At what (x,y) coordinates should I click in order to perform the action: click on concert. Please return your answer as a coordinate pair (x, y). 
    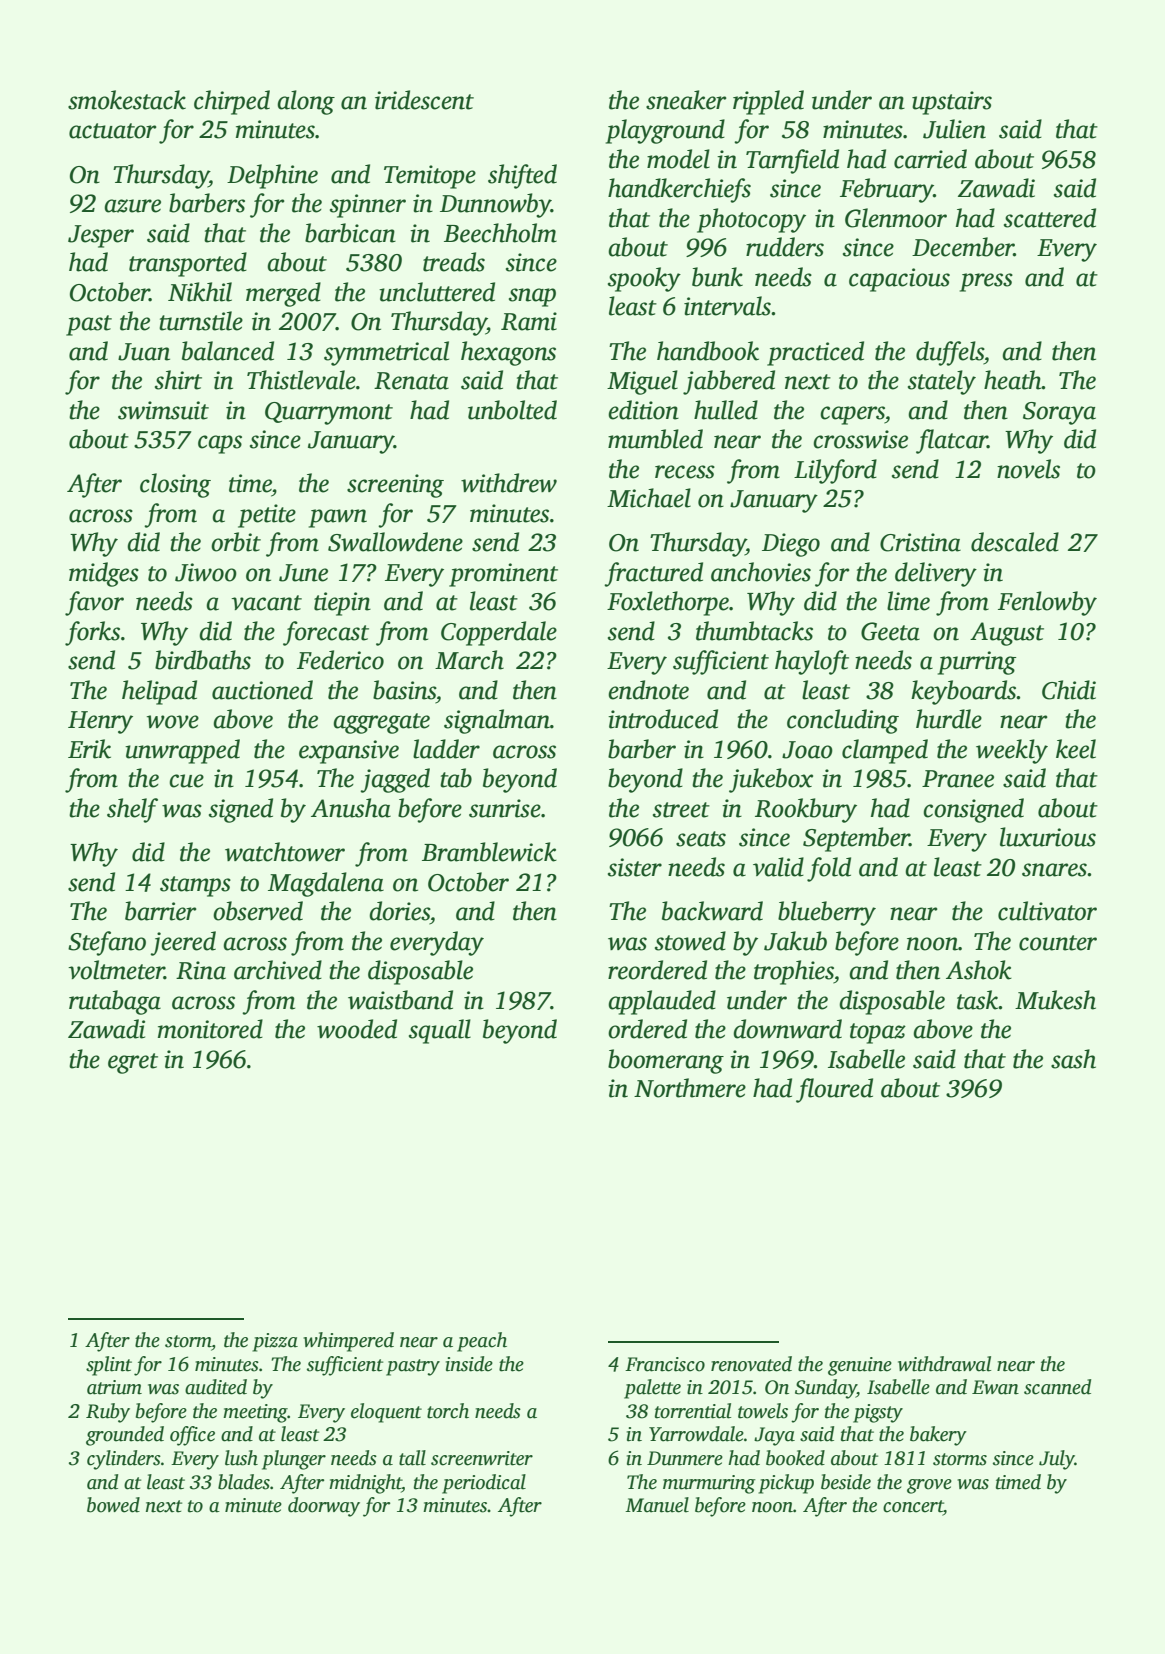
    Looking at the image, I should click on (913, 1506).
